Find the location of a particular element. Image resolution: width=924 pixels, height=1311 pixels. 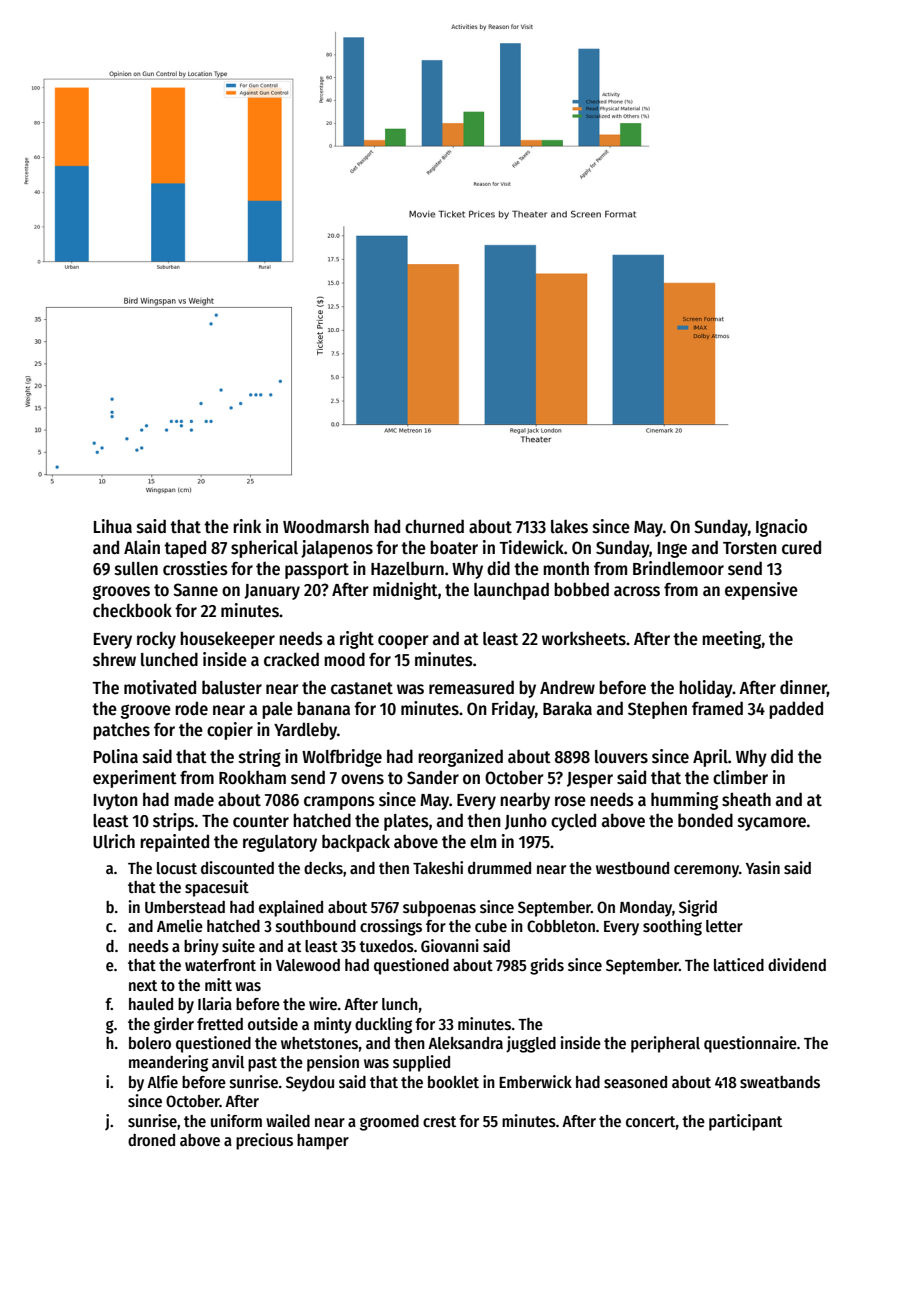

bonded is located at coordinates (705, 820).
